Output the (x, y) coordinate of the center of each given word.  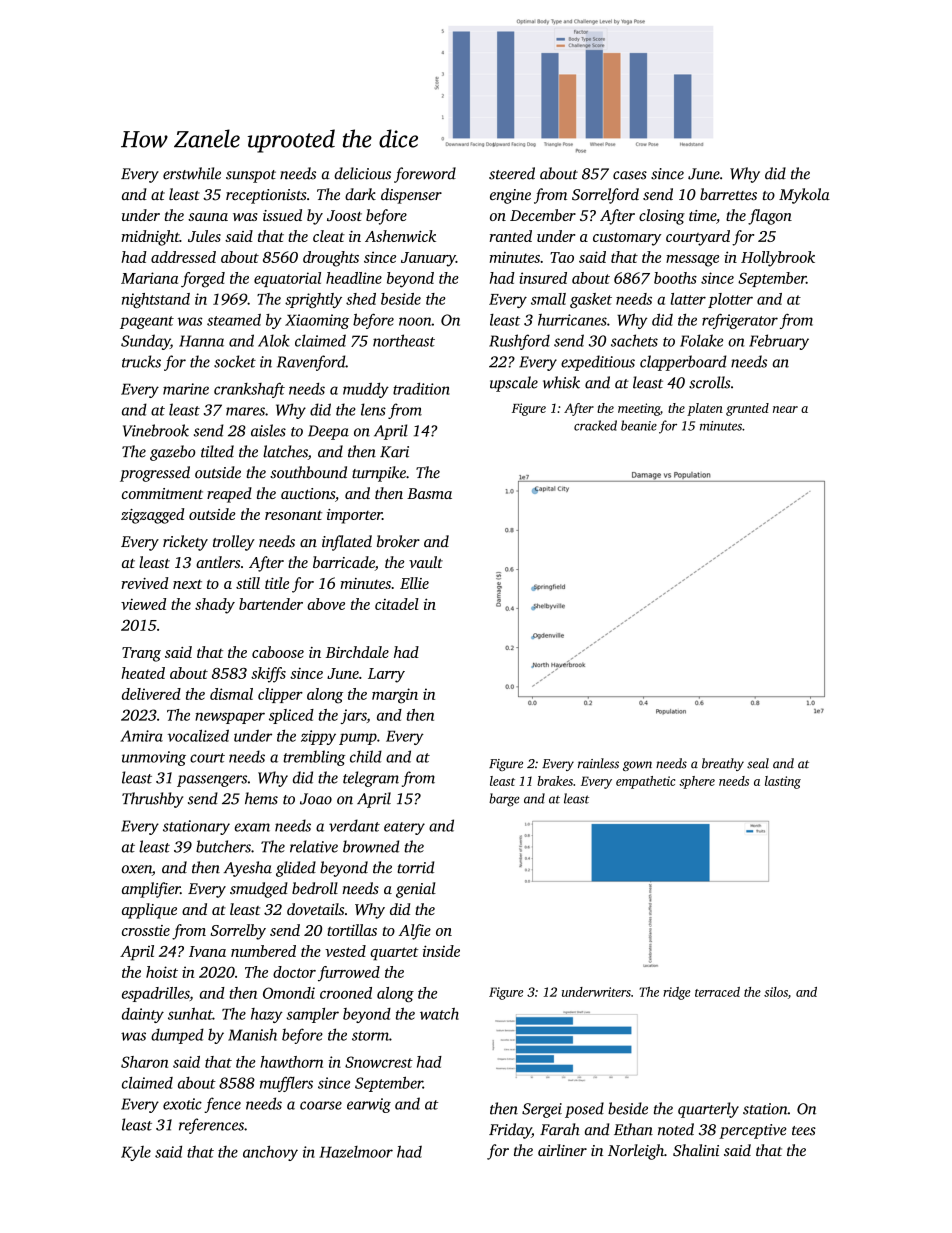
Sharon (144, 1062)
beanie (639, 425)
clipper (280, 695)
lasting (783, 782)
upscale (514, 384)
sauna (208, 217)
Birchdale (357, 652)
